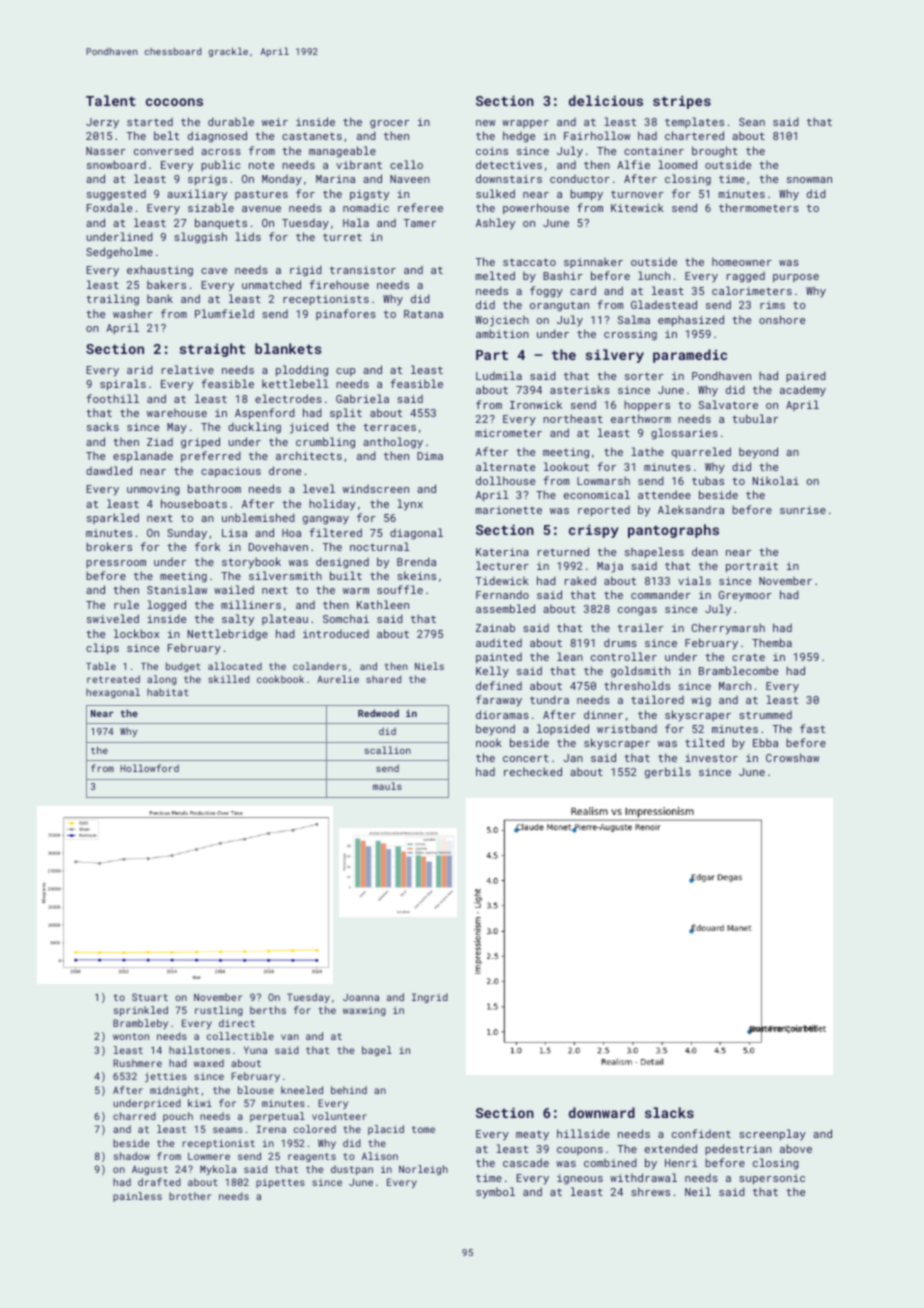 Image resolution: width=924 pixels, height=1308 pixels. Describe the element at coordinates (109, 470) in the screenshot. I see `dawdled` at that location.
